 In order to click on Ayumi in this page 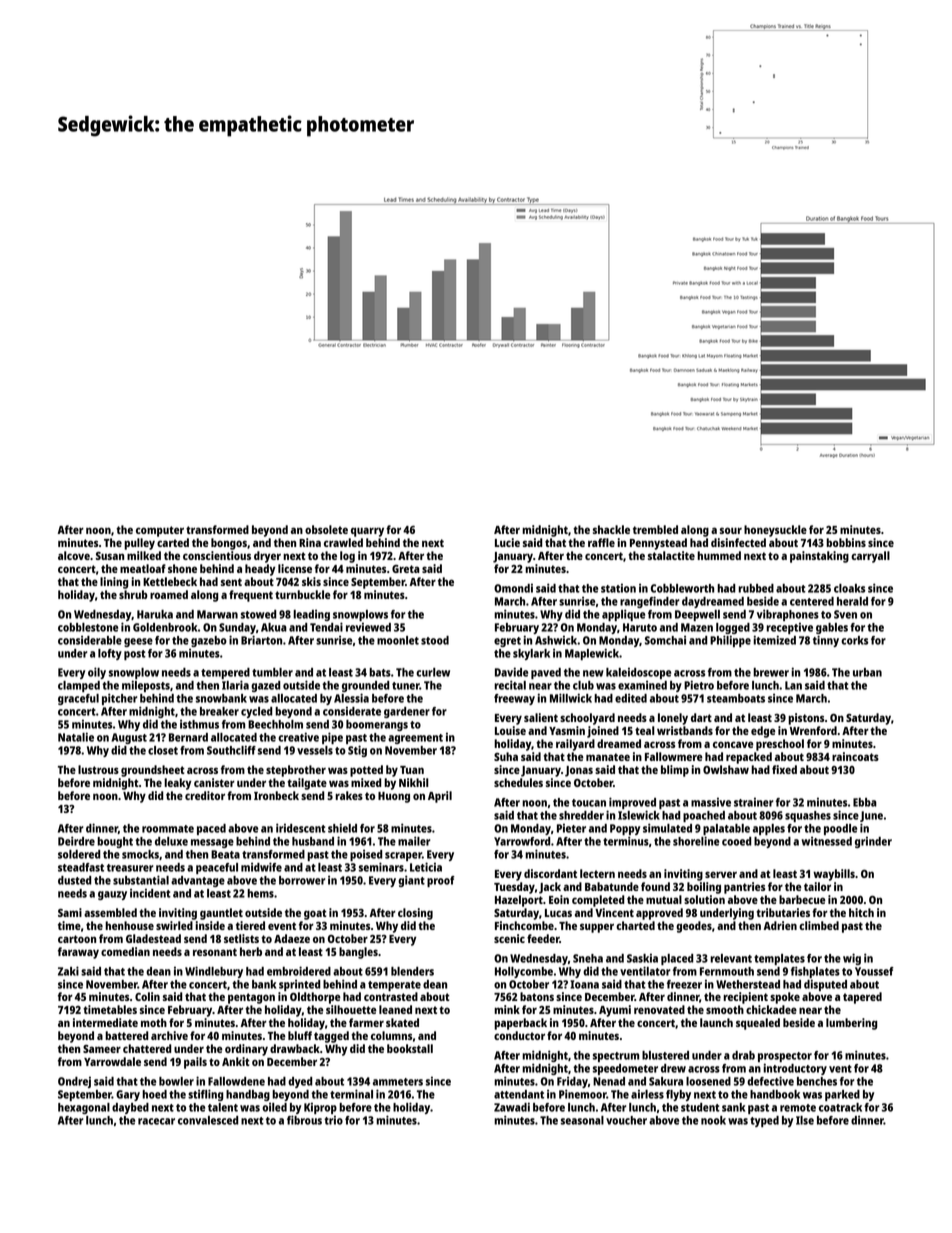, I will do `click(615, 1011)`.
